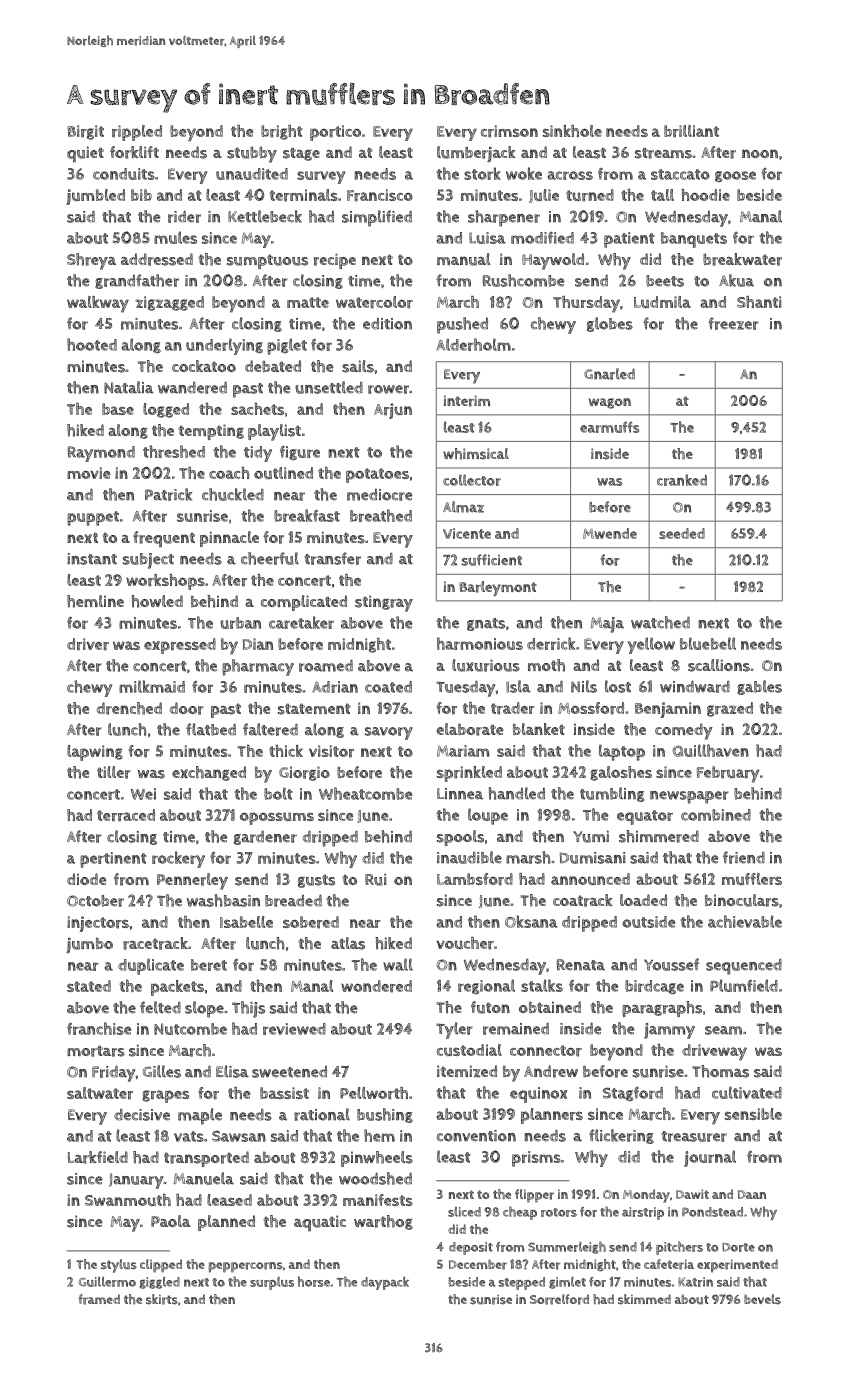 Image resolution: width=849 pixels, height=1400 pixels. Describe the element at coordinates (267, 261) in the screenshot. I see `sumptuous` at that location.
